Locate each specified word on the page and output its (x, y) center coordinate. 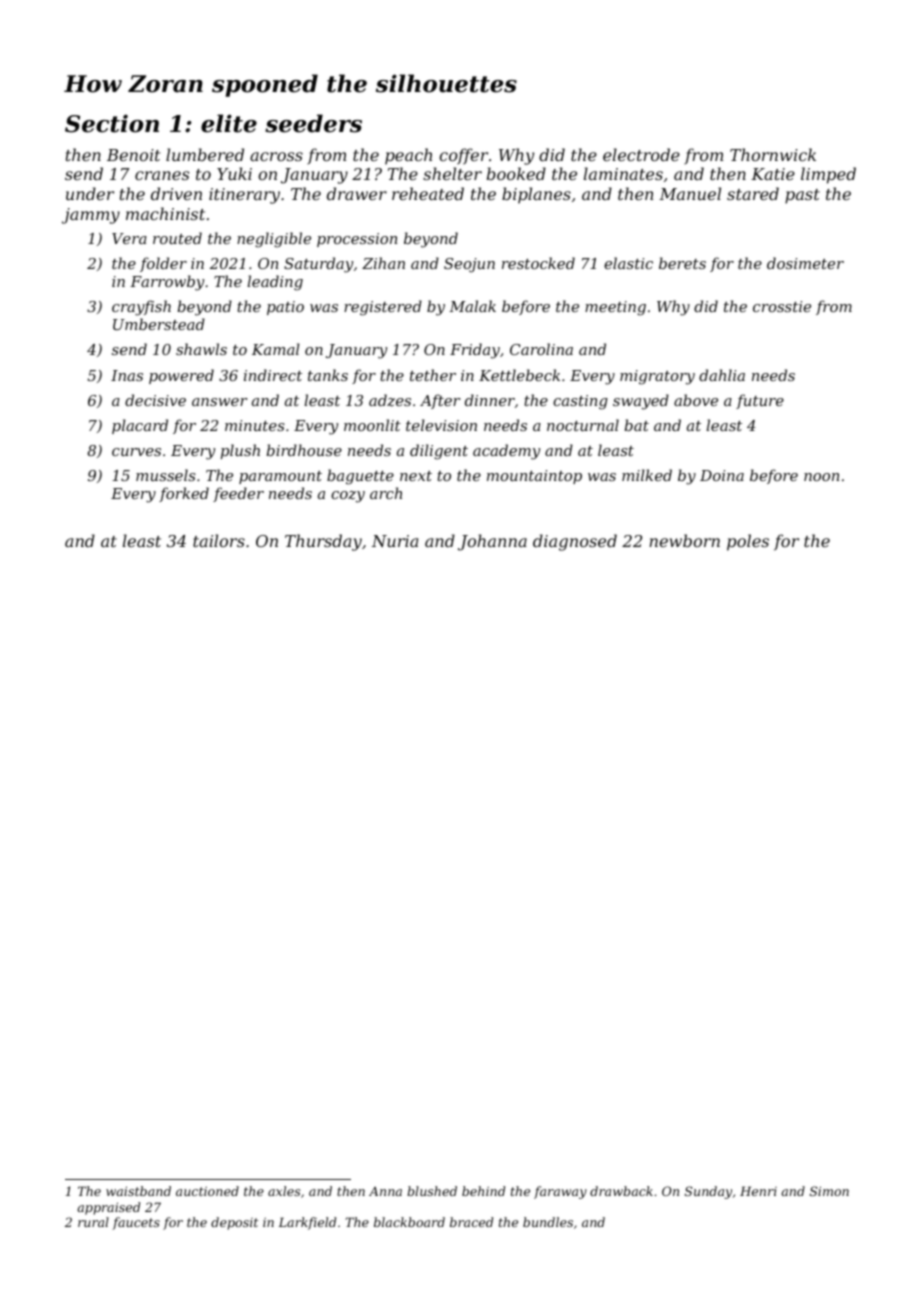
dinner (490, 400)
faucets (136, 1223)
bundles (548, 1222)
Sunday (708, 1192)
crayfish (141, 308)
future (760, 401)
